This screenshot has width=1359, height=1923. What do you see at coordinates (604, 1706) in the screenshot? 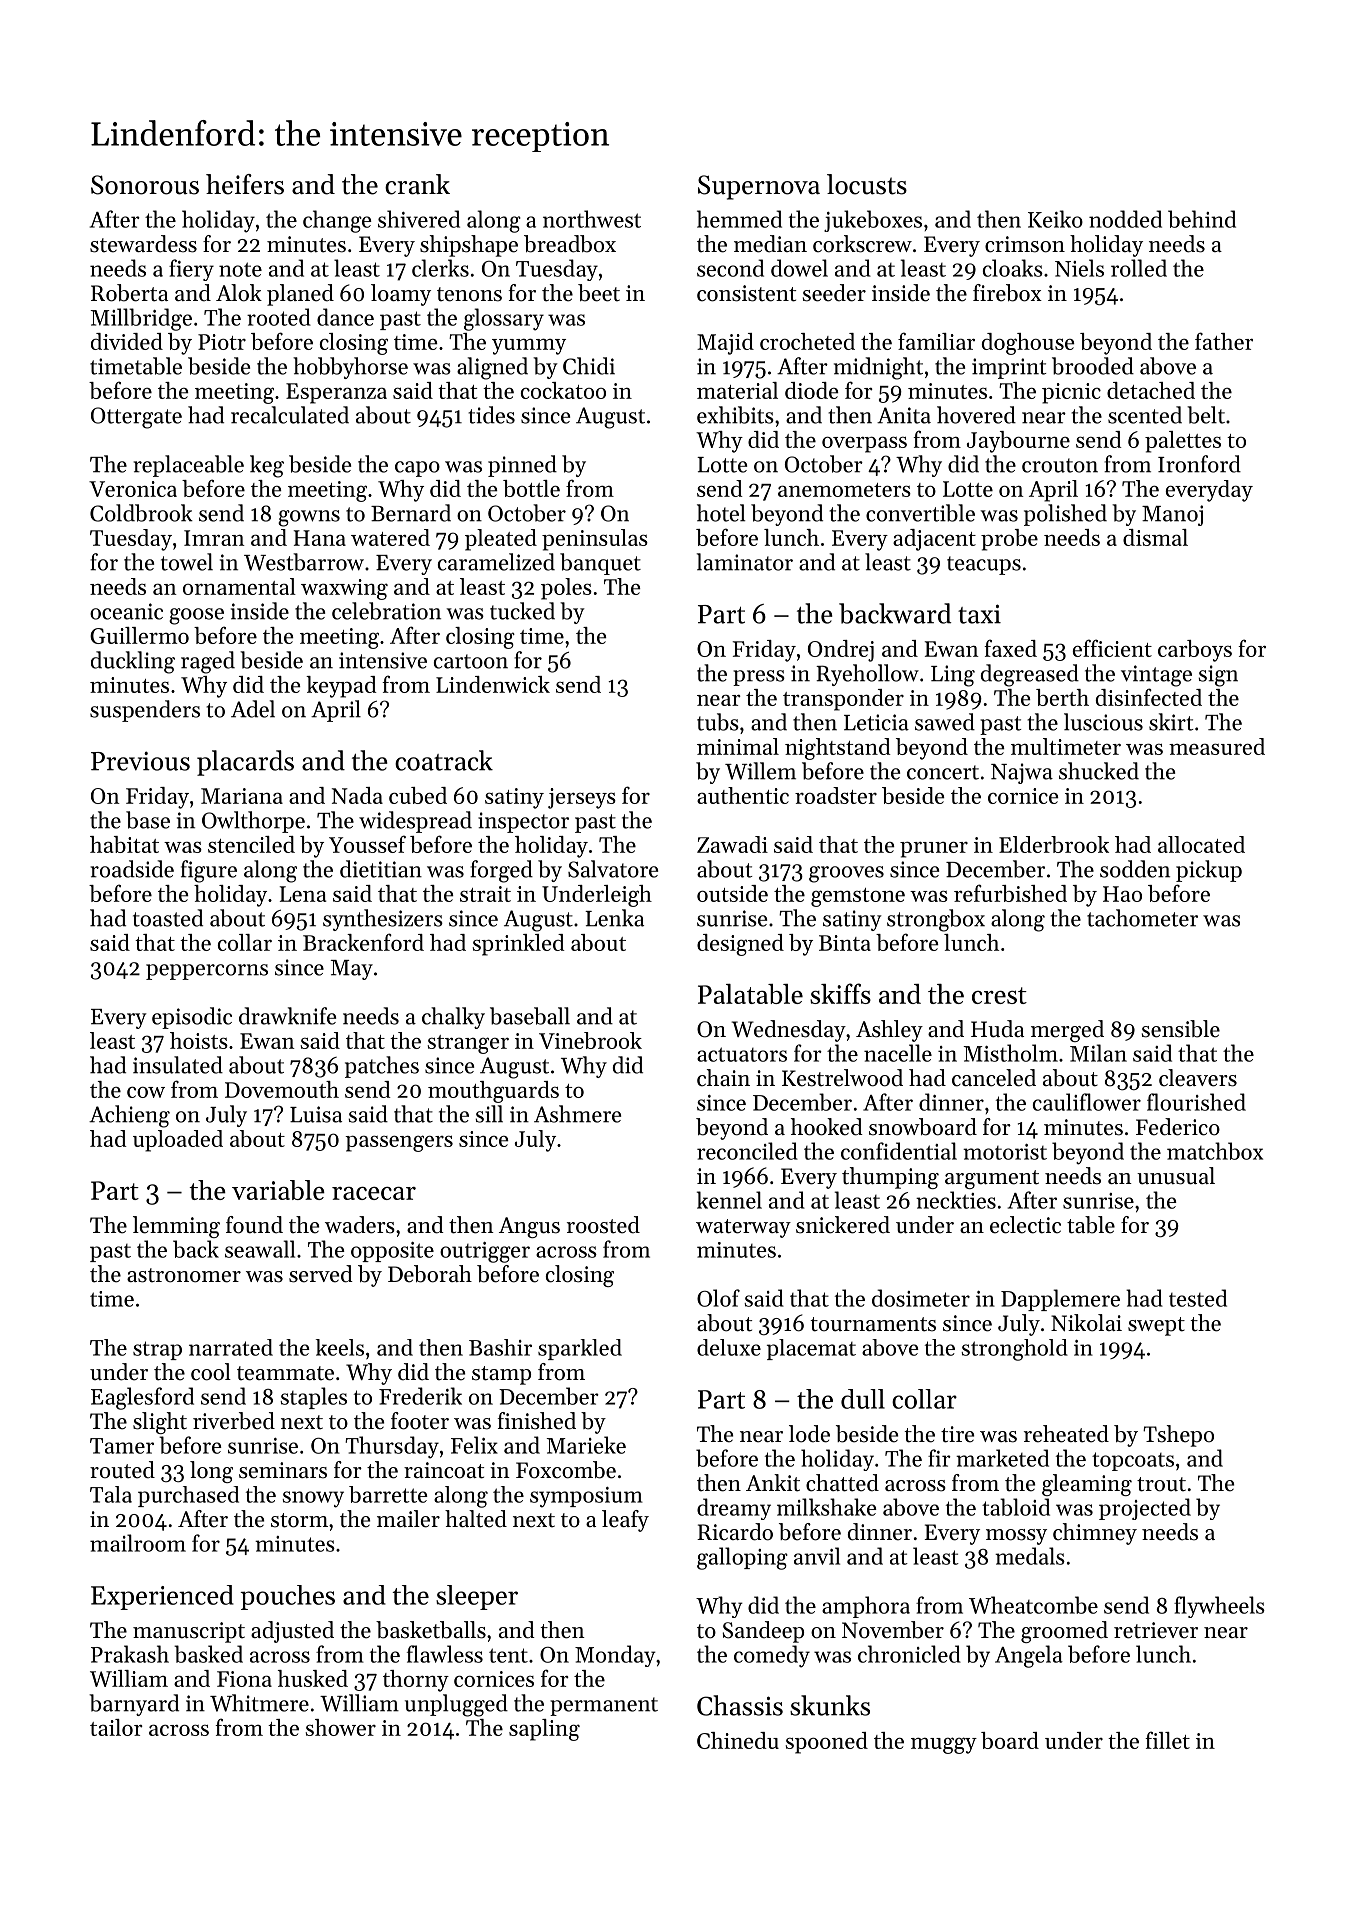
I see `permanent` at bounding box center [604, 1706].
